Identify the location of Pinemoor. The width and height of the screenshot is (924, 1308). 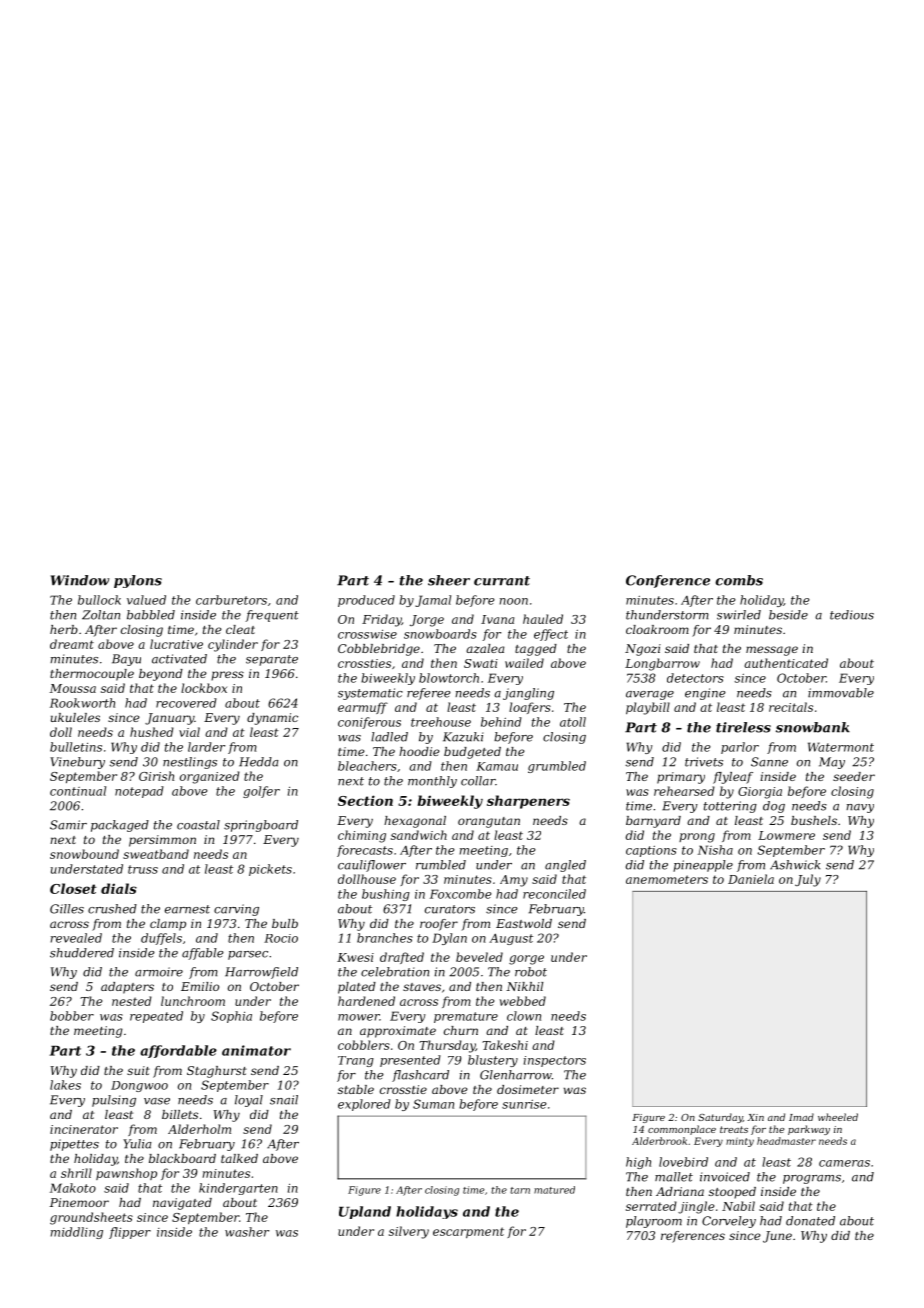
(79, 1202).
